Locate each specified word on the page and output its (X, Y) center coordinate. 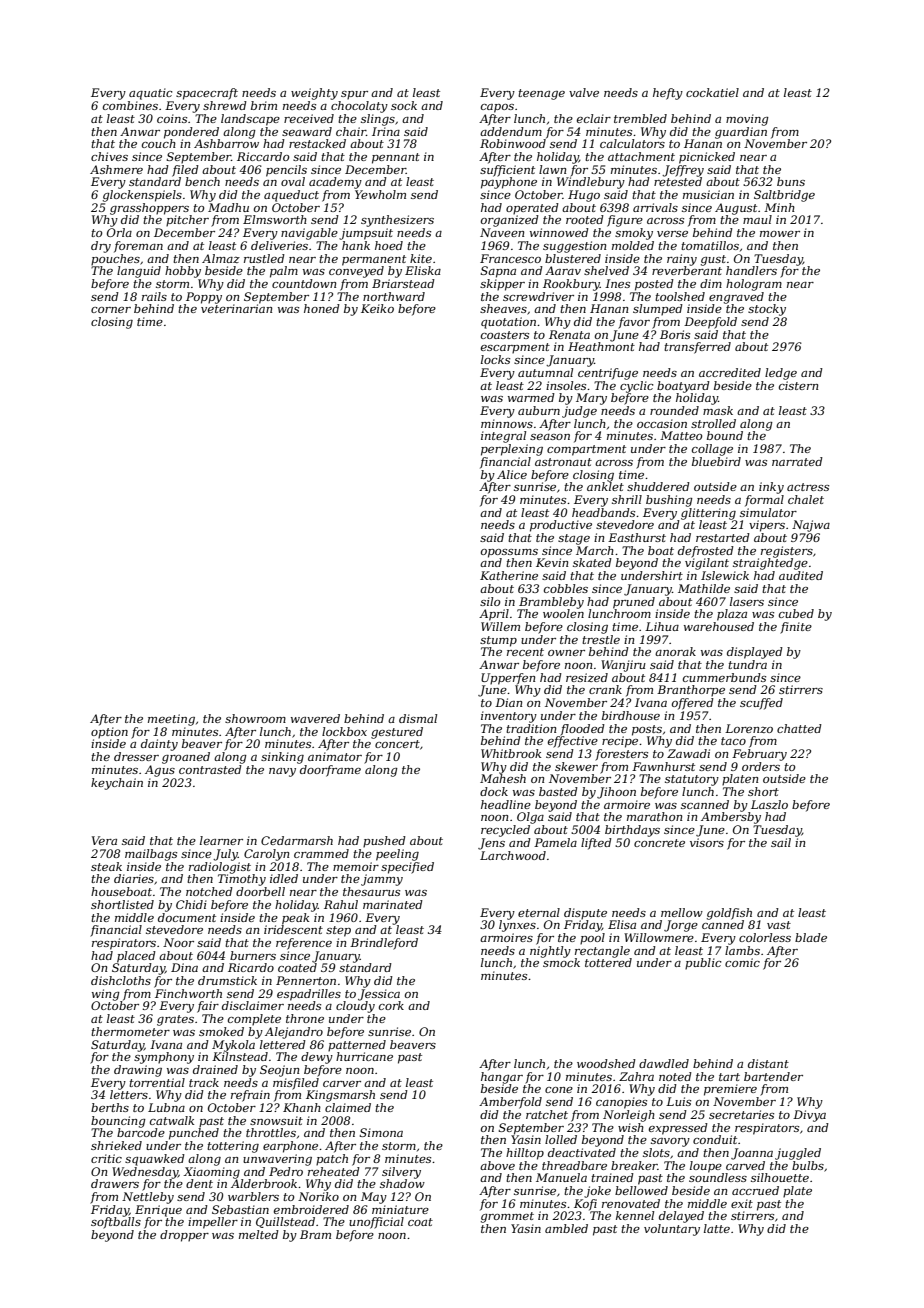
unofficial (376, 1223)
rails (154, 296)
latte (717, 1228)
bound (725, 435)
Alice (512, 474)
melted (259, 1234)
